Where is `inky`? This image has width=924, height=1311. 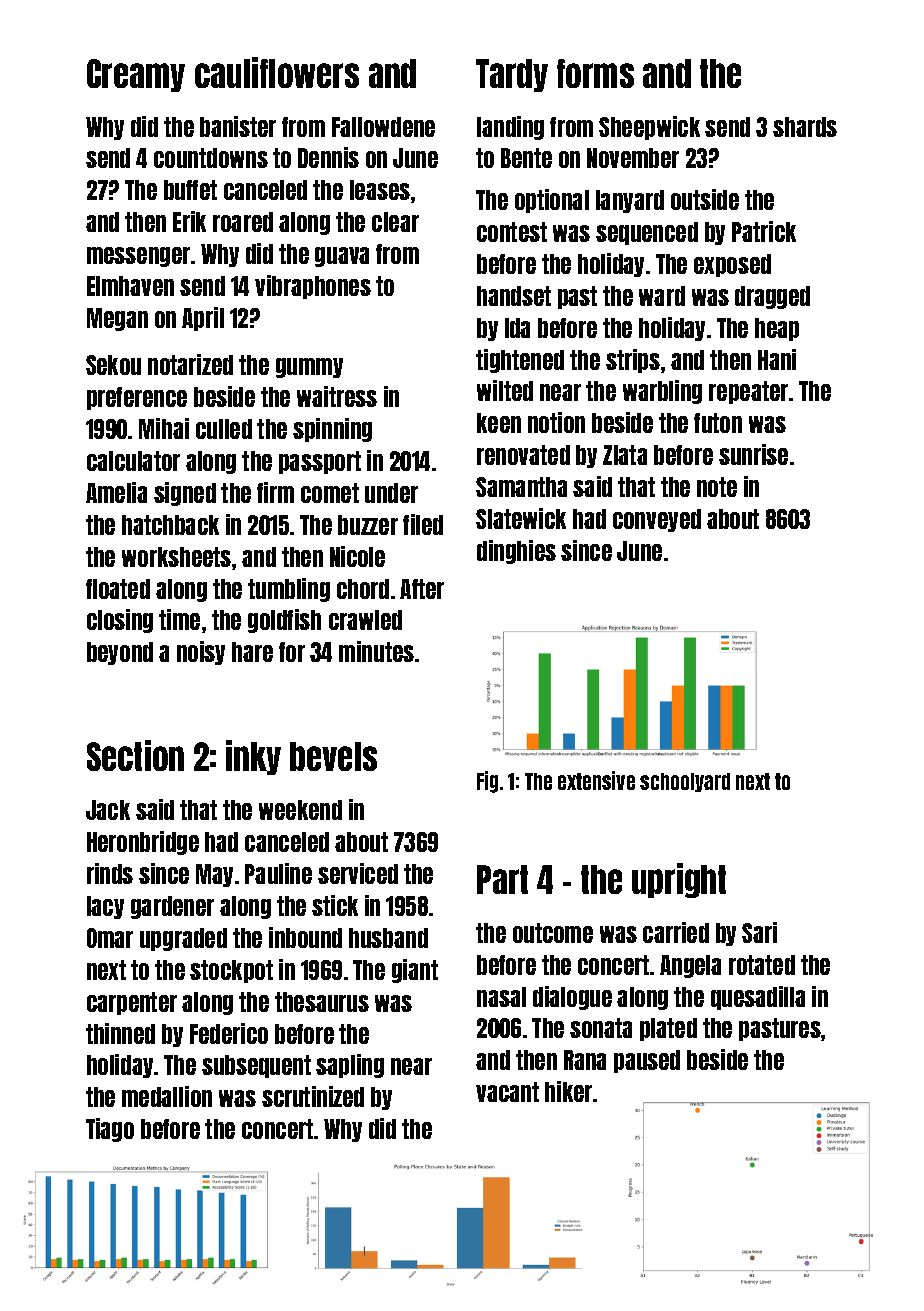
inky is located at coordinates (253, 757).
